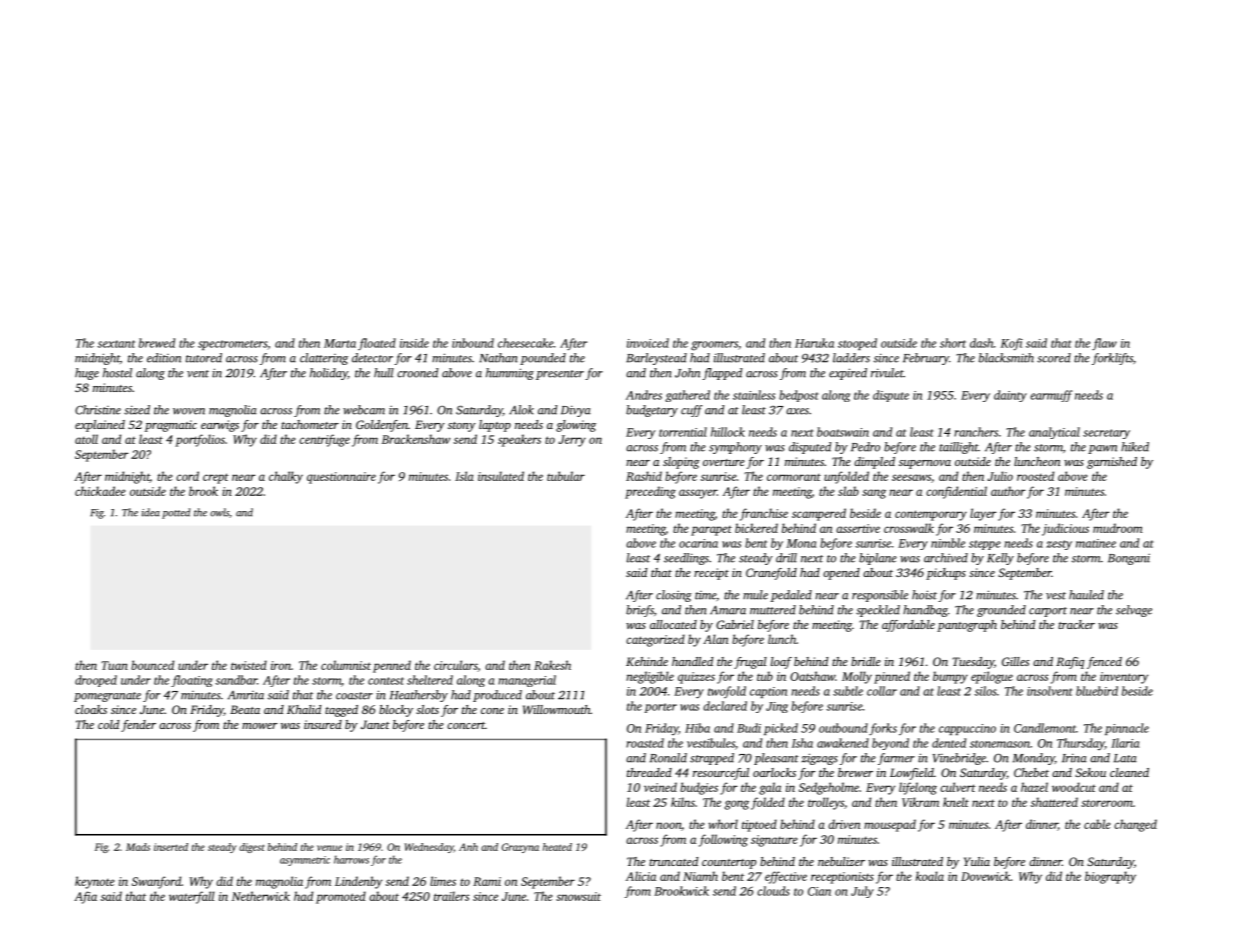  Describe the element at coordinates (727, 692) in the image. I see `twofold` at that location.
